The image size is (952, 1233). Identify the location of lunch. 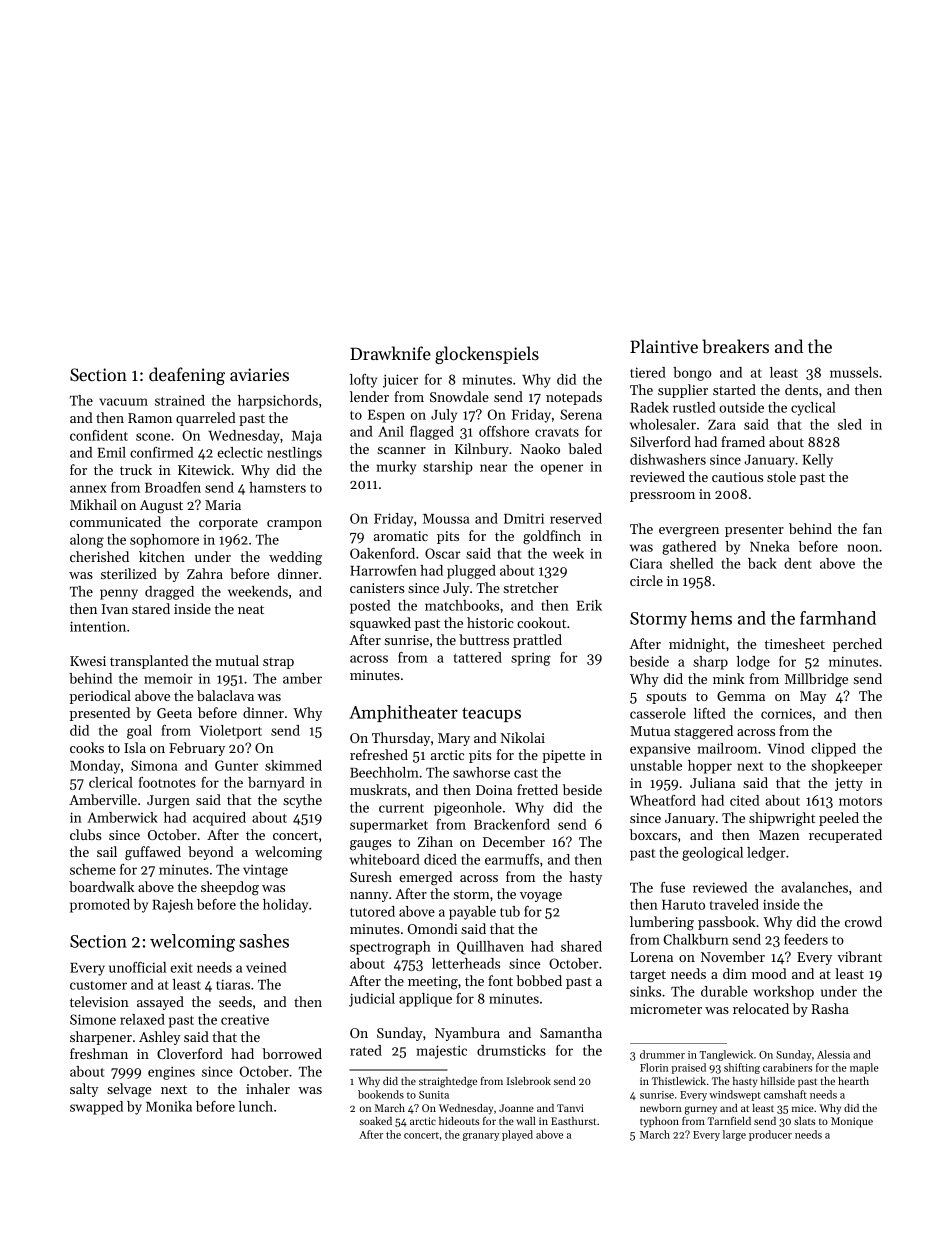
(256, 1106).
